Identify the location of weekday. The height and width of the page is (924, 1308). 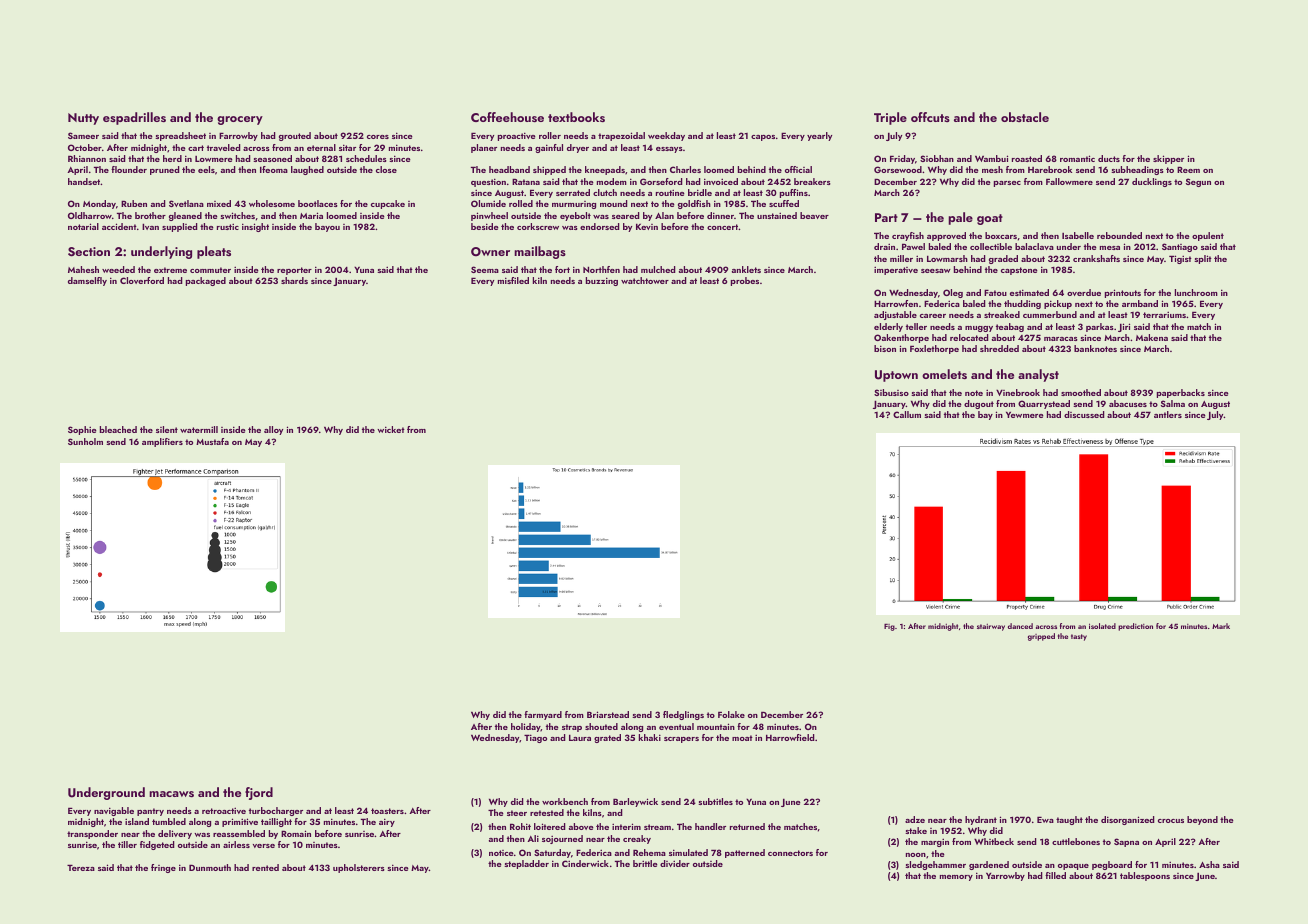
(666, 136).
